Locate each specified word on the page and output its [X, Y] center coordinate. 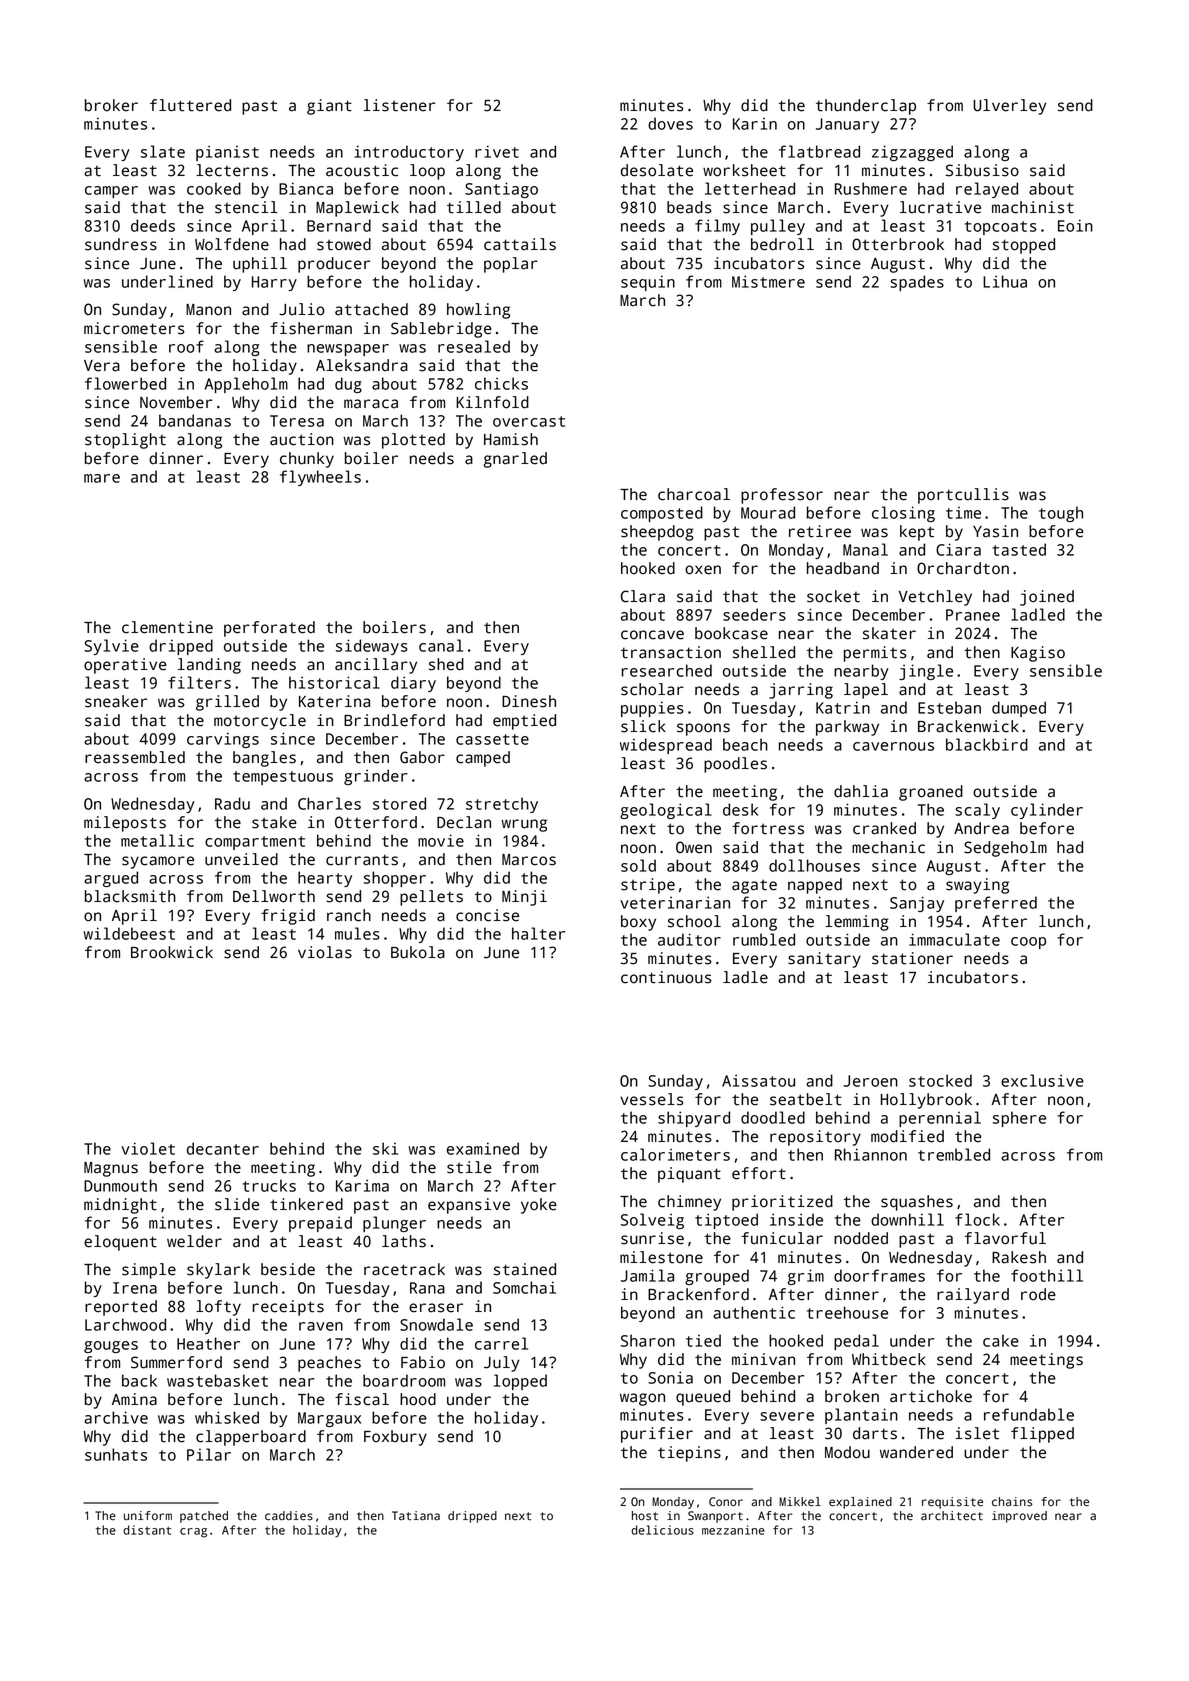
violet [148, 1148]
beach [745, 744]
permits [875, 654]
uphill [260, 265]
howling [478, 311]
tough [1061, 514]
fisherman [311, 328]
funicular [782, 1238]
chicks [501, 383]
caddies [289, 1516]
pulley [778, 227]
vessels [652, 1099]
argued [111, 879]
